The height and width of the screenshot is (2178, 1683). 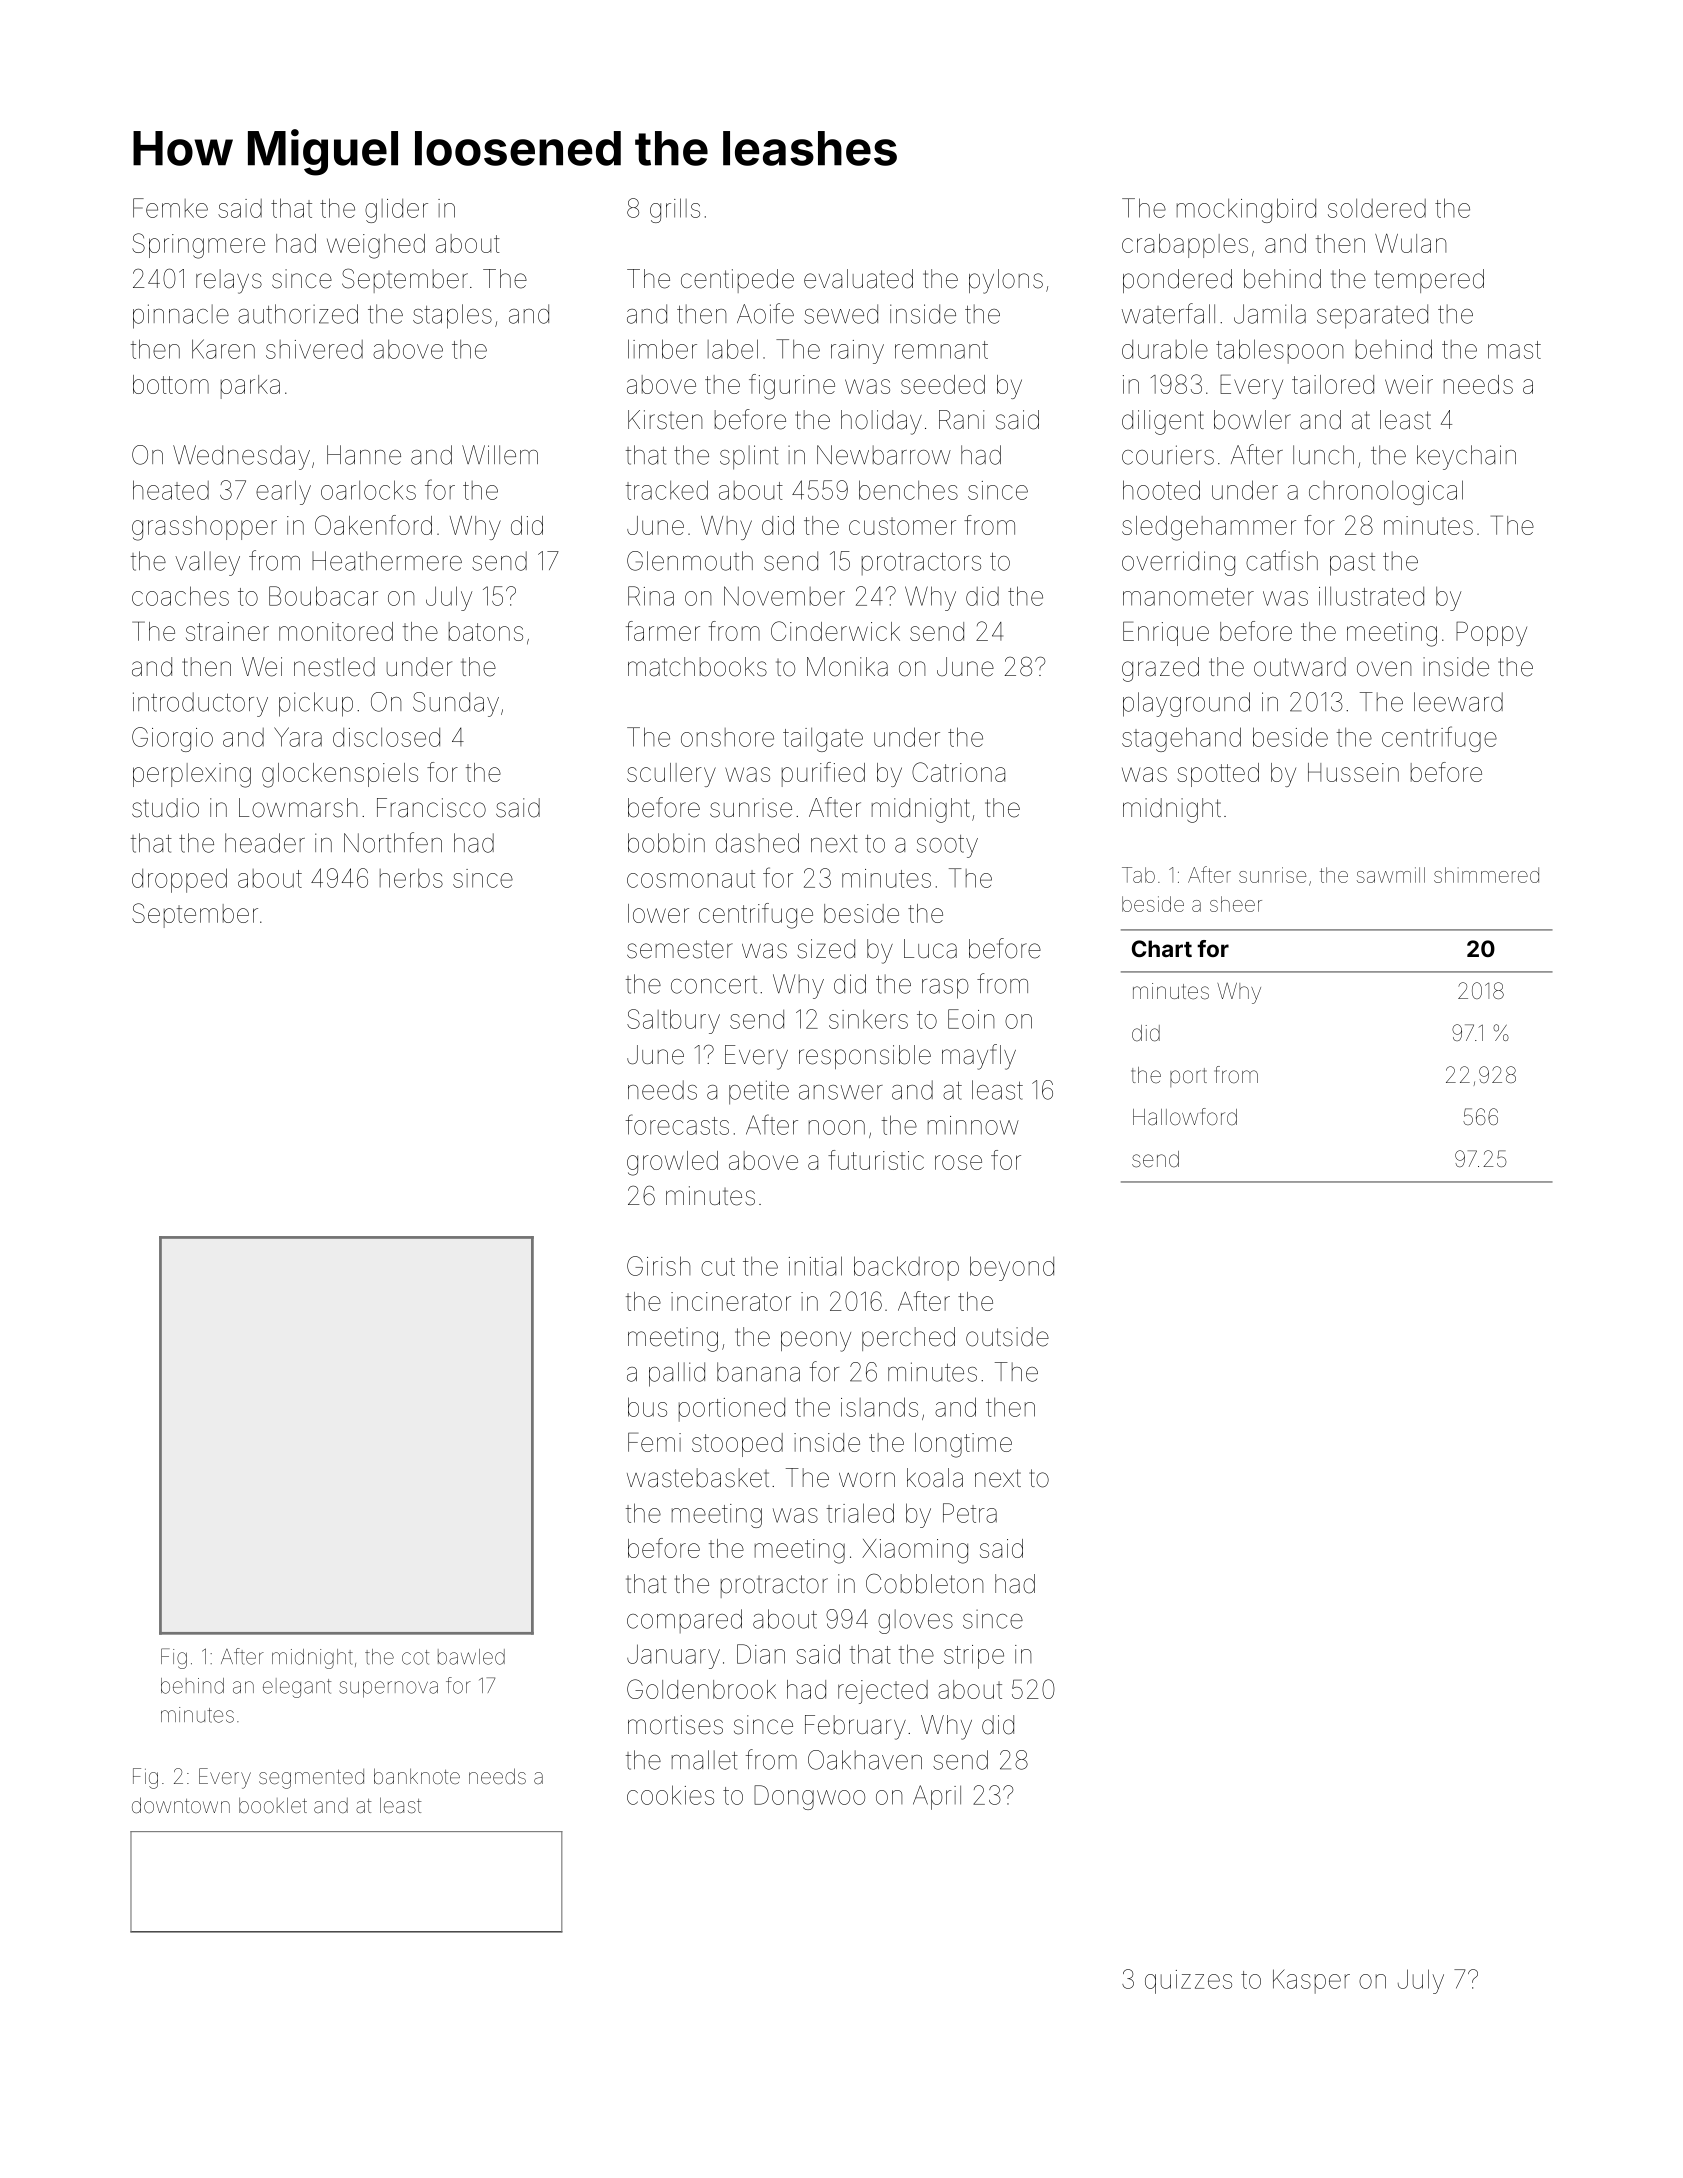 I want to click on Sunday, so click(x=456, y=704).
